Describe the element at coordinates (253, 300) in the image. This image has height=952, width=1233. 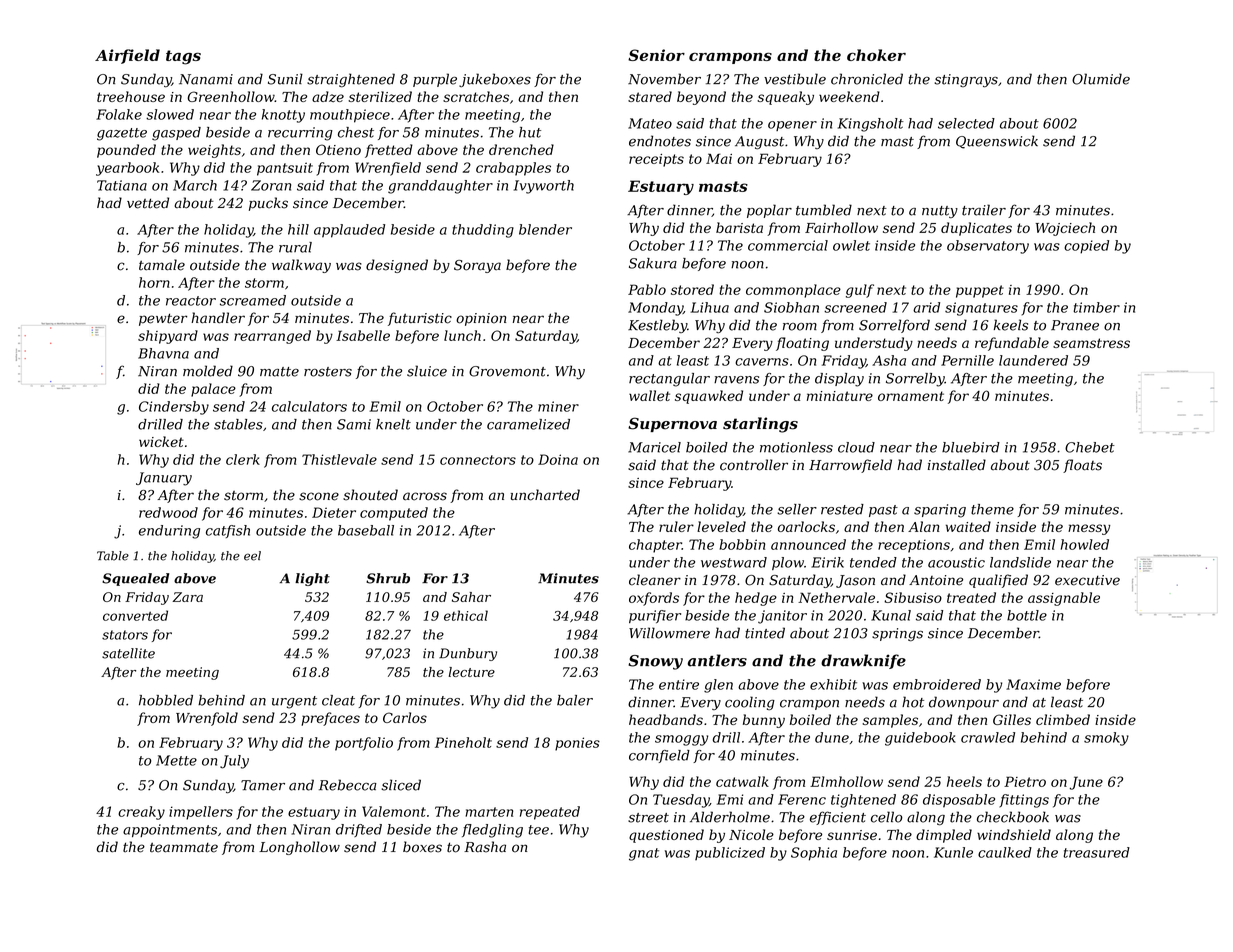
I see `screamed` at that location.
